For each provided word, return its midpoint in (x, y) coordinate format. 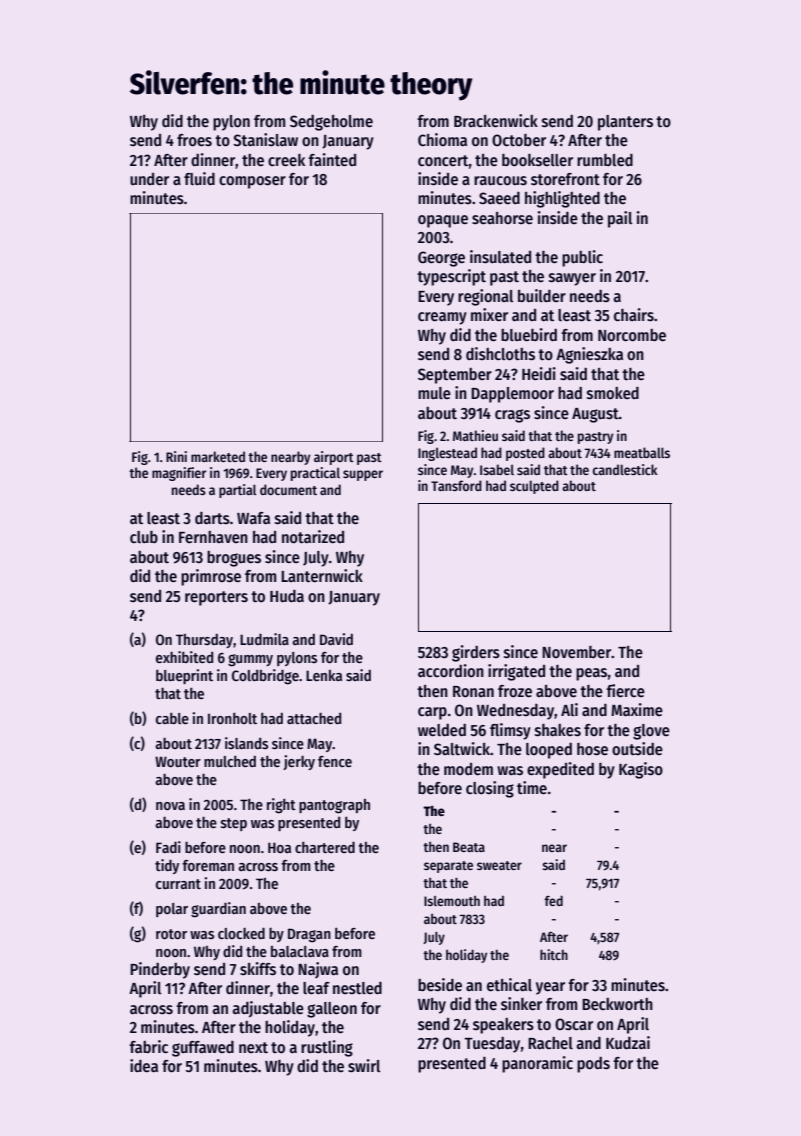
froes (194, 140)
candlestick (625, 469)
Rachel (550, 1043)
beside (440, 985)
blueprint (184, 676)
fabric (148, 1046)
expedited (560, 770)
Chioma (442, 139)
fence (335, 761)
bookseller (537, 160)
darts (212, 518)
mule (434, 393)
